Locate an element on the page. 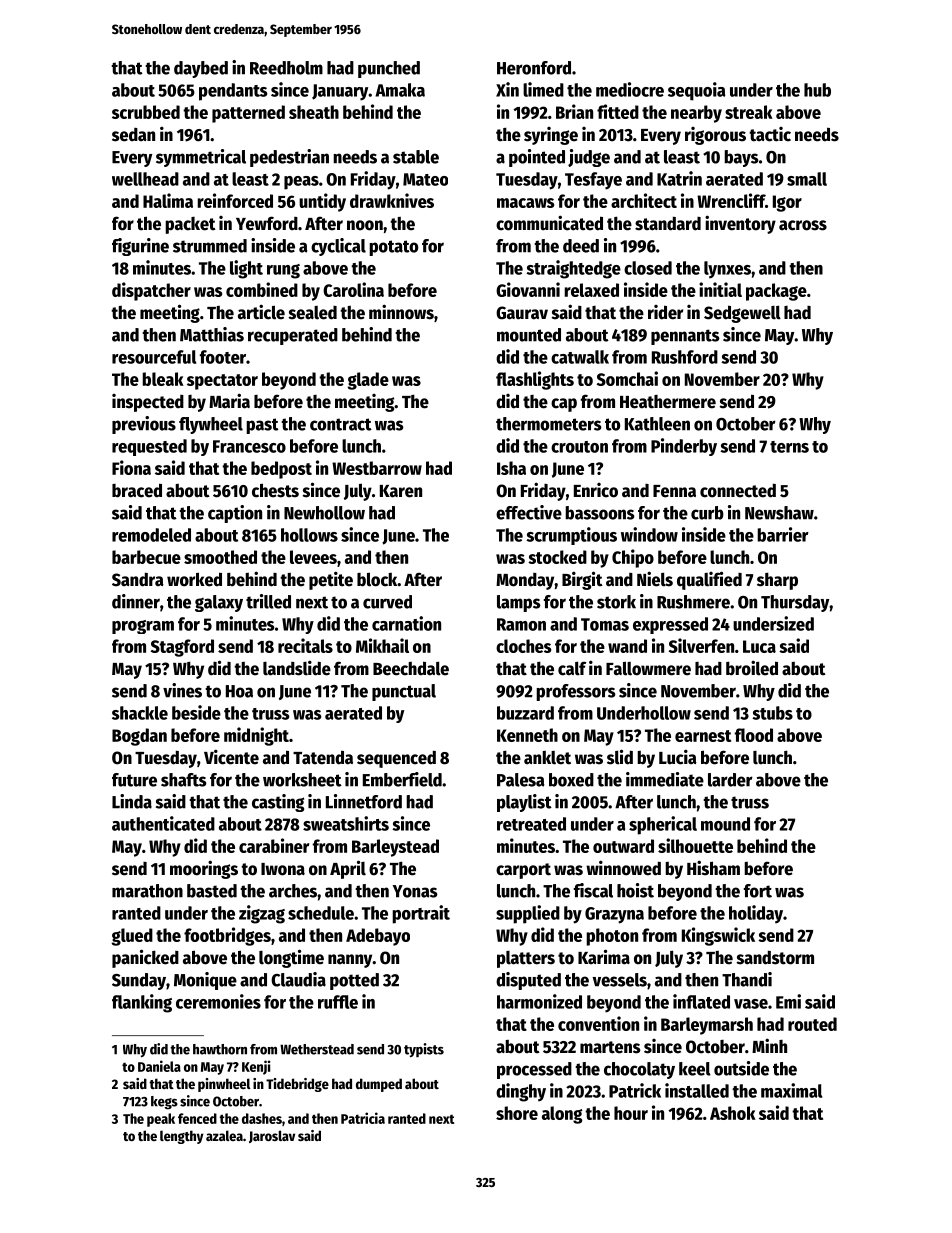 The width and height of the document is (952, 1233). Monique is located at coordinates (205, 981).
